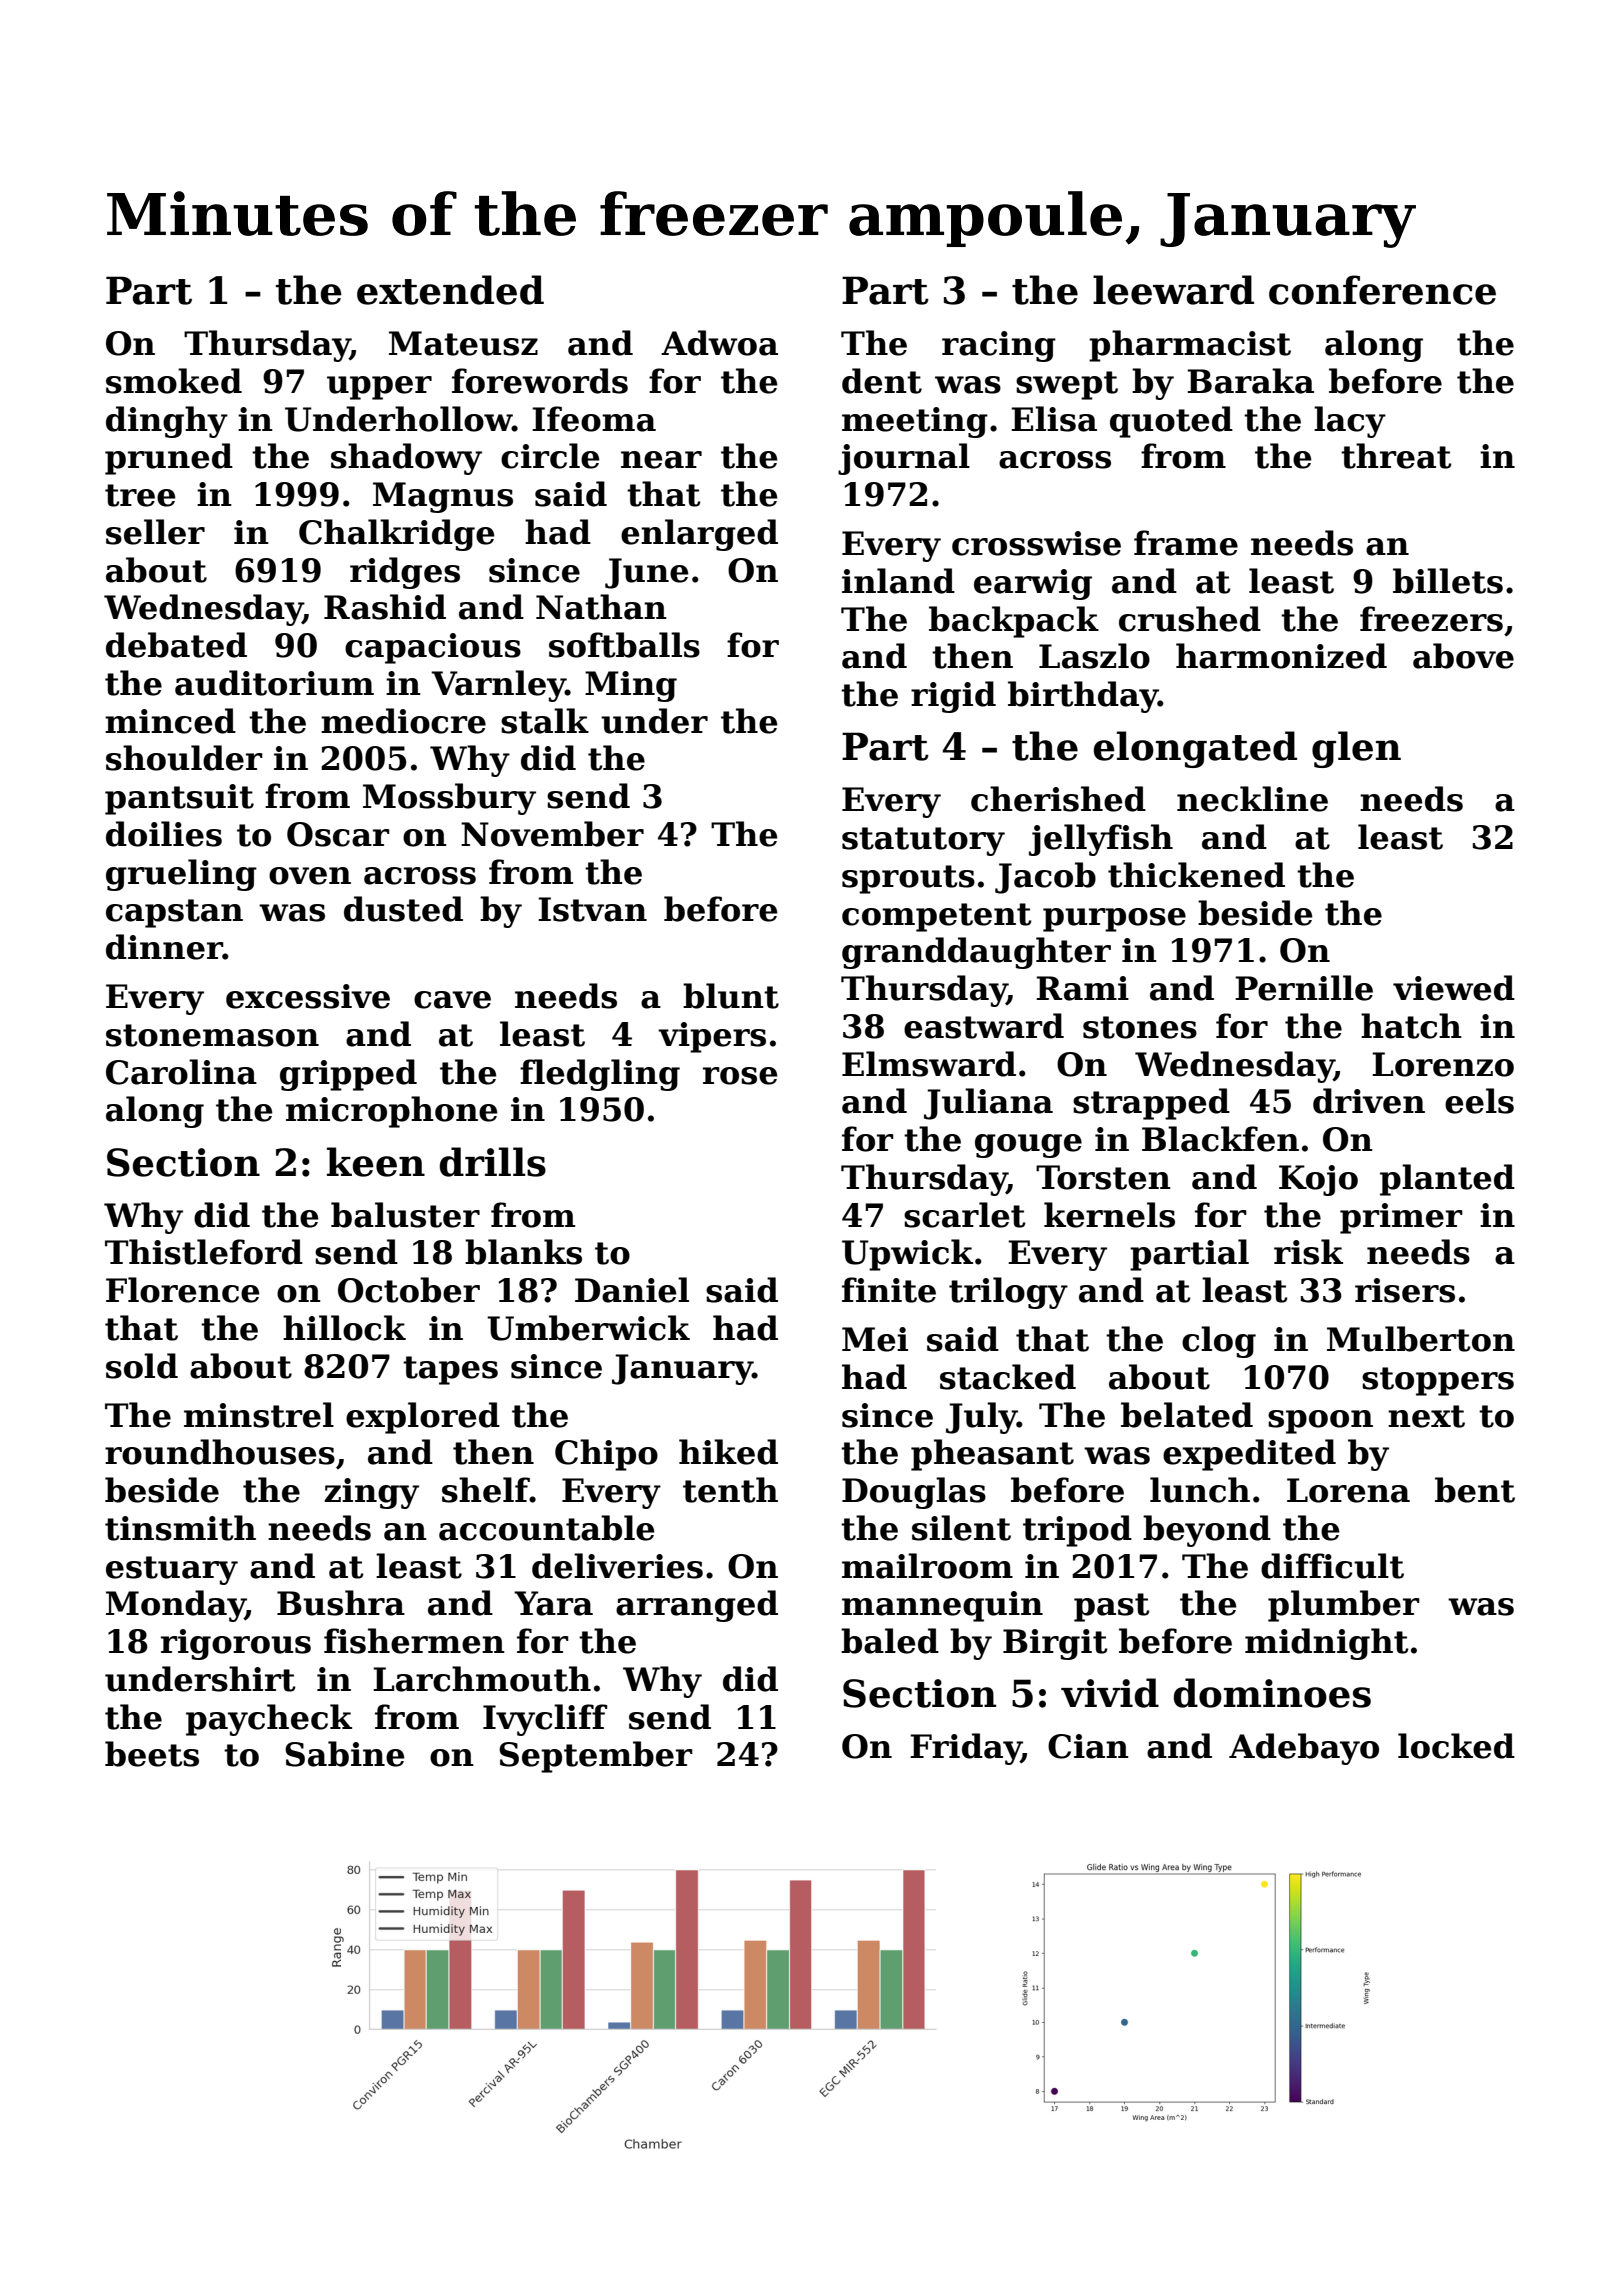  Describe the element at coordinates (450, 290) in the screenshot. I see `extended` at that location.
